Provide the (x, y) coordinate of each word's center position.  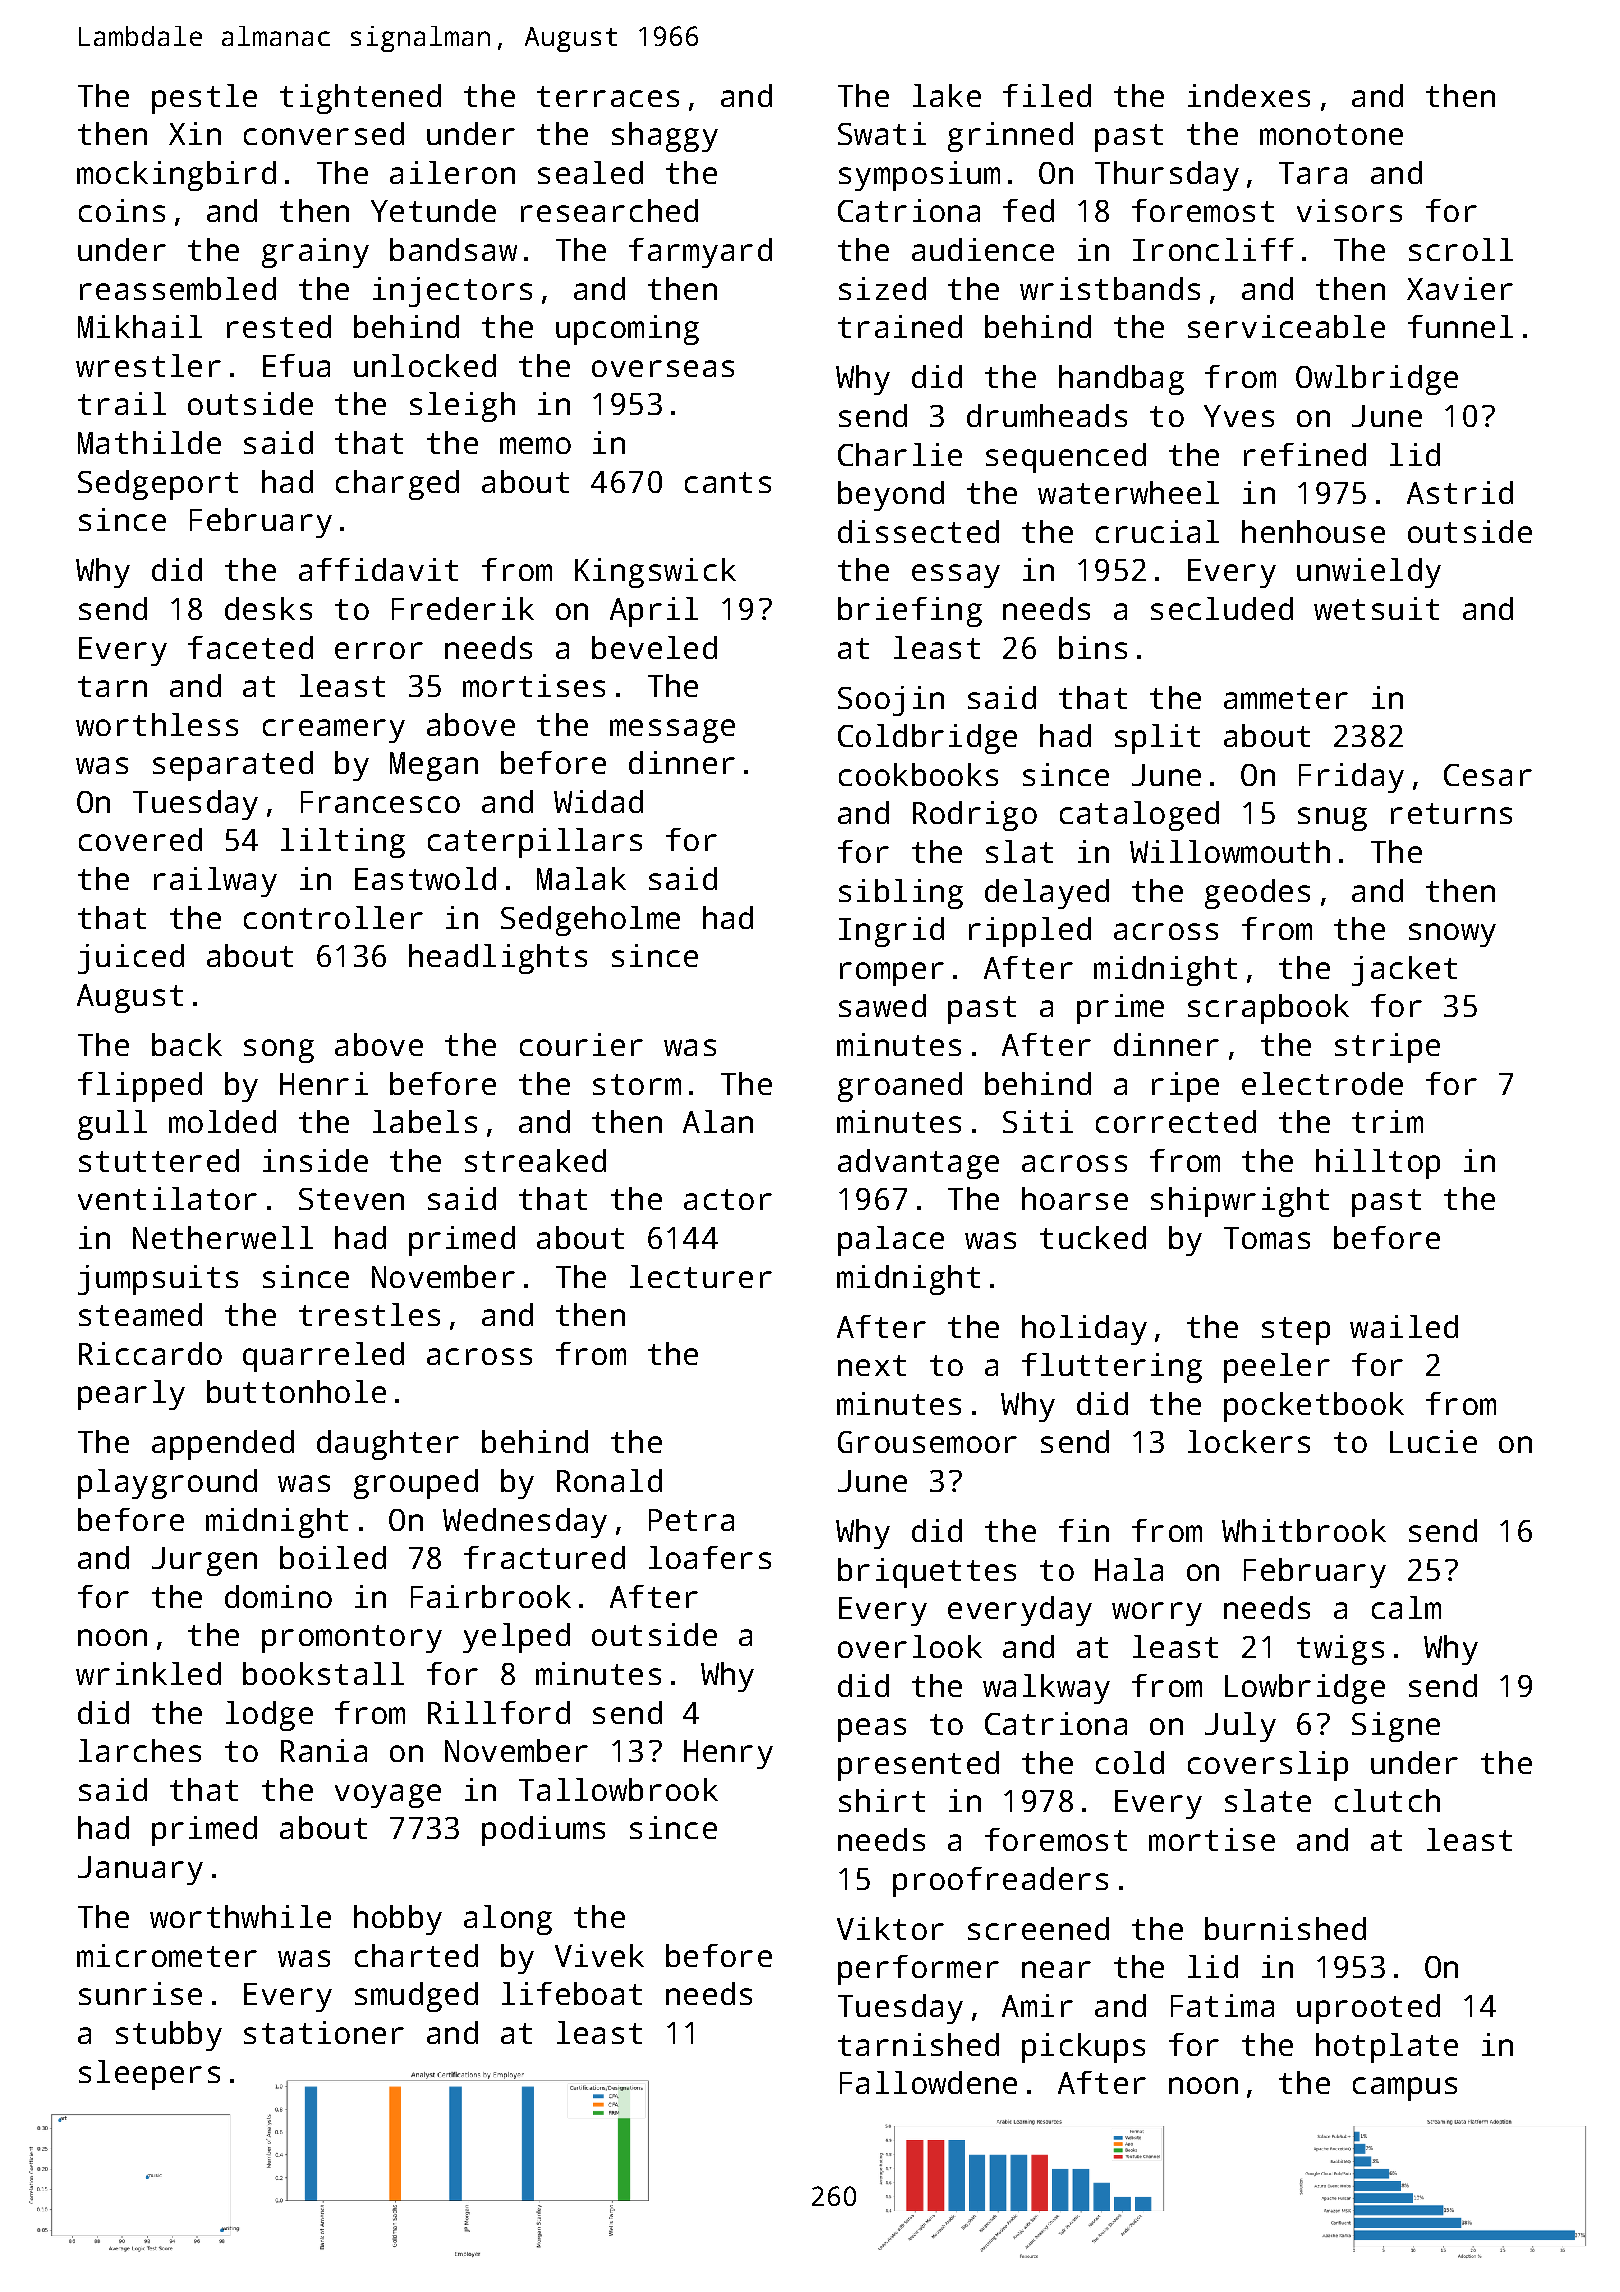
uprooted (1368, 2009)
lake (947, 95)
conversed (324, 133)
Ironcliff (1213, 249)
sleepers (149, 2075)
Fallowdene (928, 2082)
